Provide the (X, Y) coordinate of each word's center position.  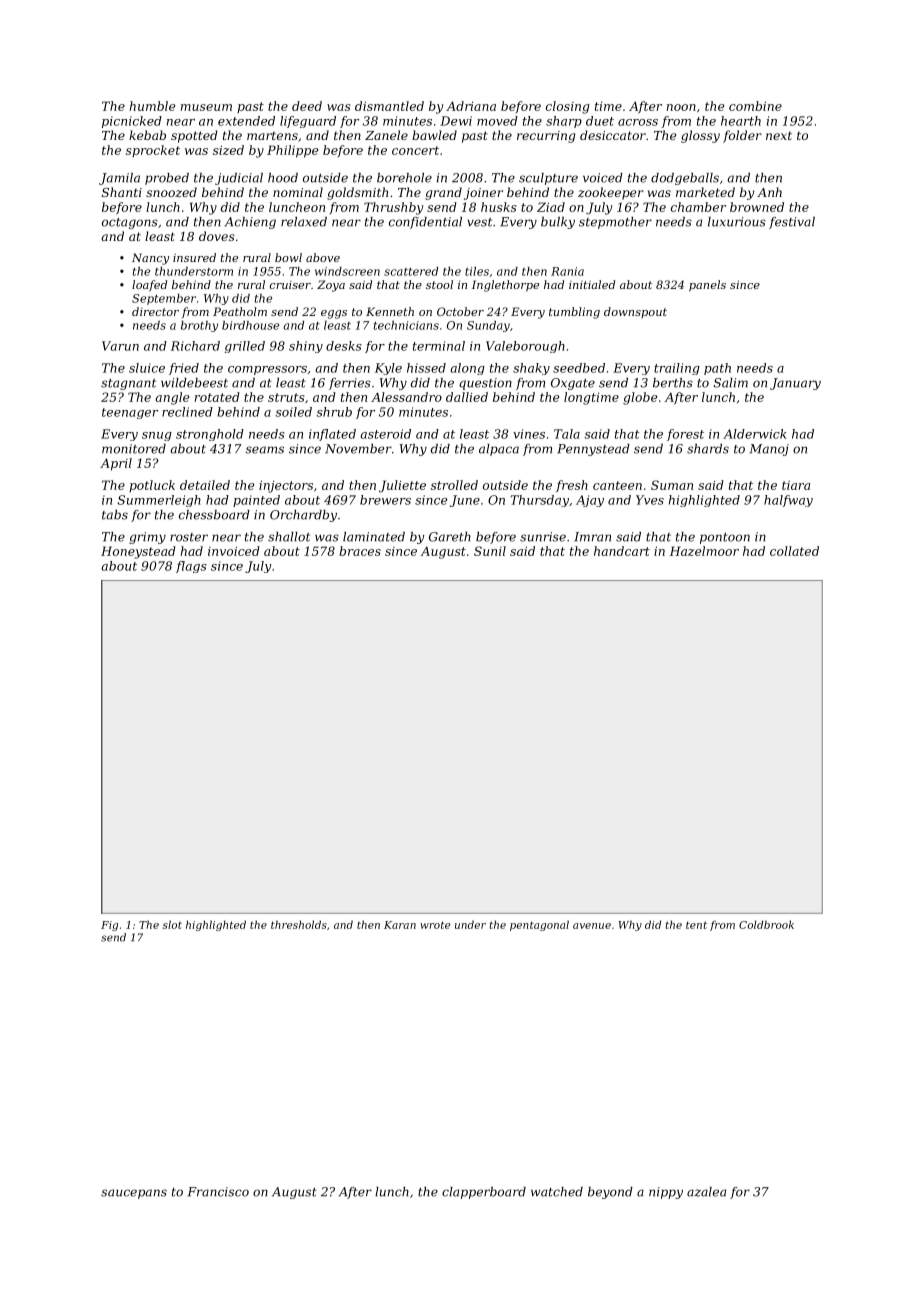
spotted (194, 136)
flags (191, 567)
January (795, 384)
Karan (400, 925)
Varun (120, 346)
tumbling (574, 313)
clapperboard (484, 1193)
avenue (592, 926)
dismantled (389, 106)
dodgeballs (685, 179)
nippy (666, 1193)
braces (360, 551)
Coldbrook (766, 924)
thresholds (299, 924)
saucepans (134, 1194)
